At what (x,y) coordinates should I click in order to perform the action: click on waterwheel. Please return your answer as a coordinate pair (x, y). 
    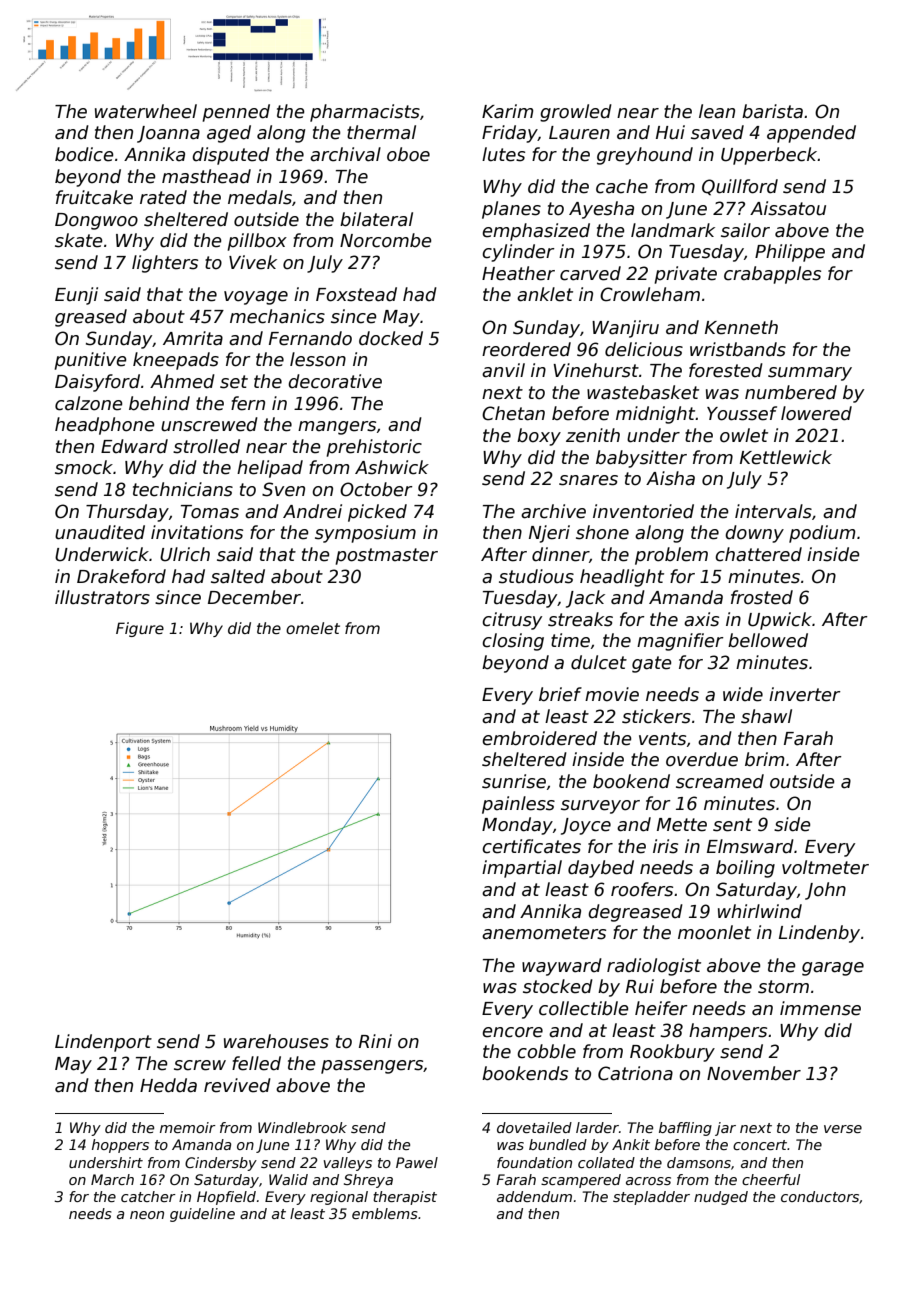
    Looking at the image, I should click on (146, 111).
